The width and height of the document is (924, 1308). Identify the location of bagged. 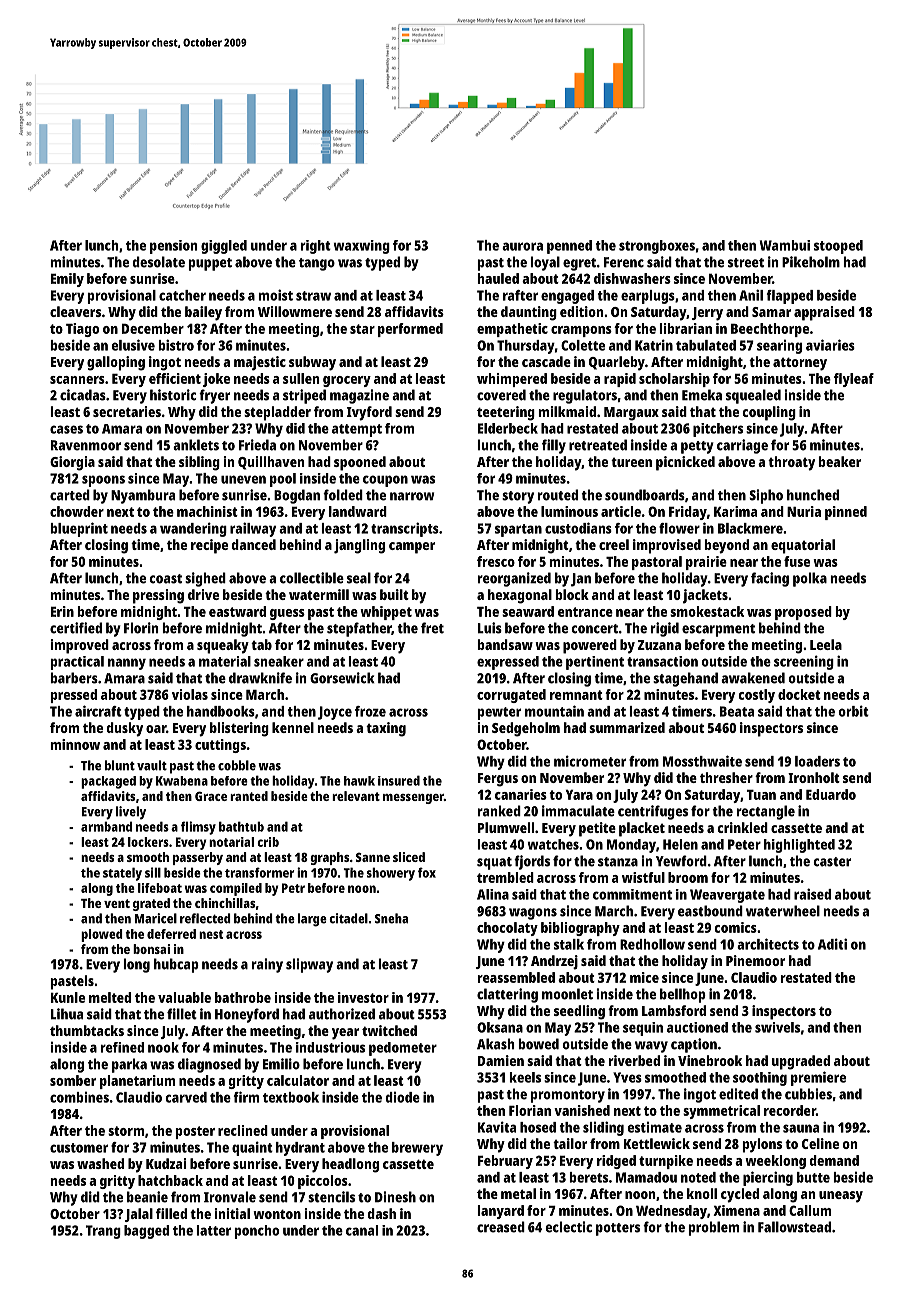
(146, 1232).
